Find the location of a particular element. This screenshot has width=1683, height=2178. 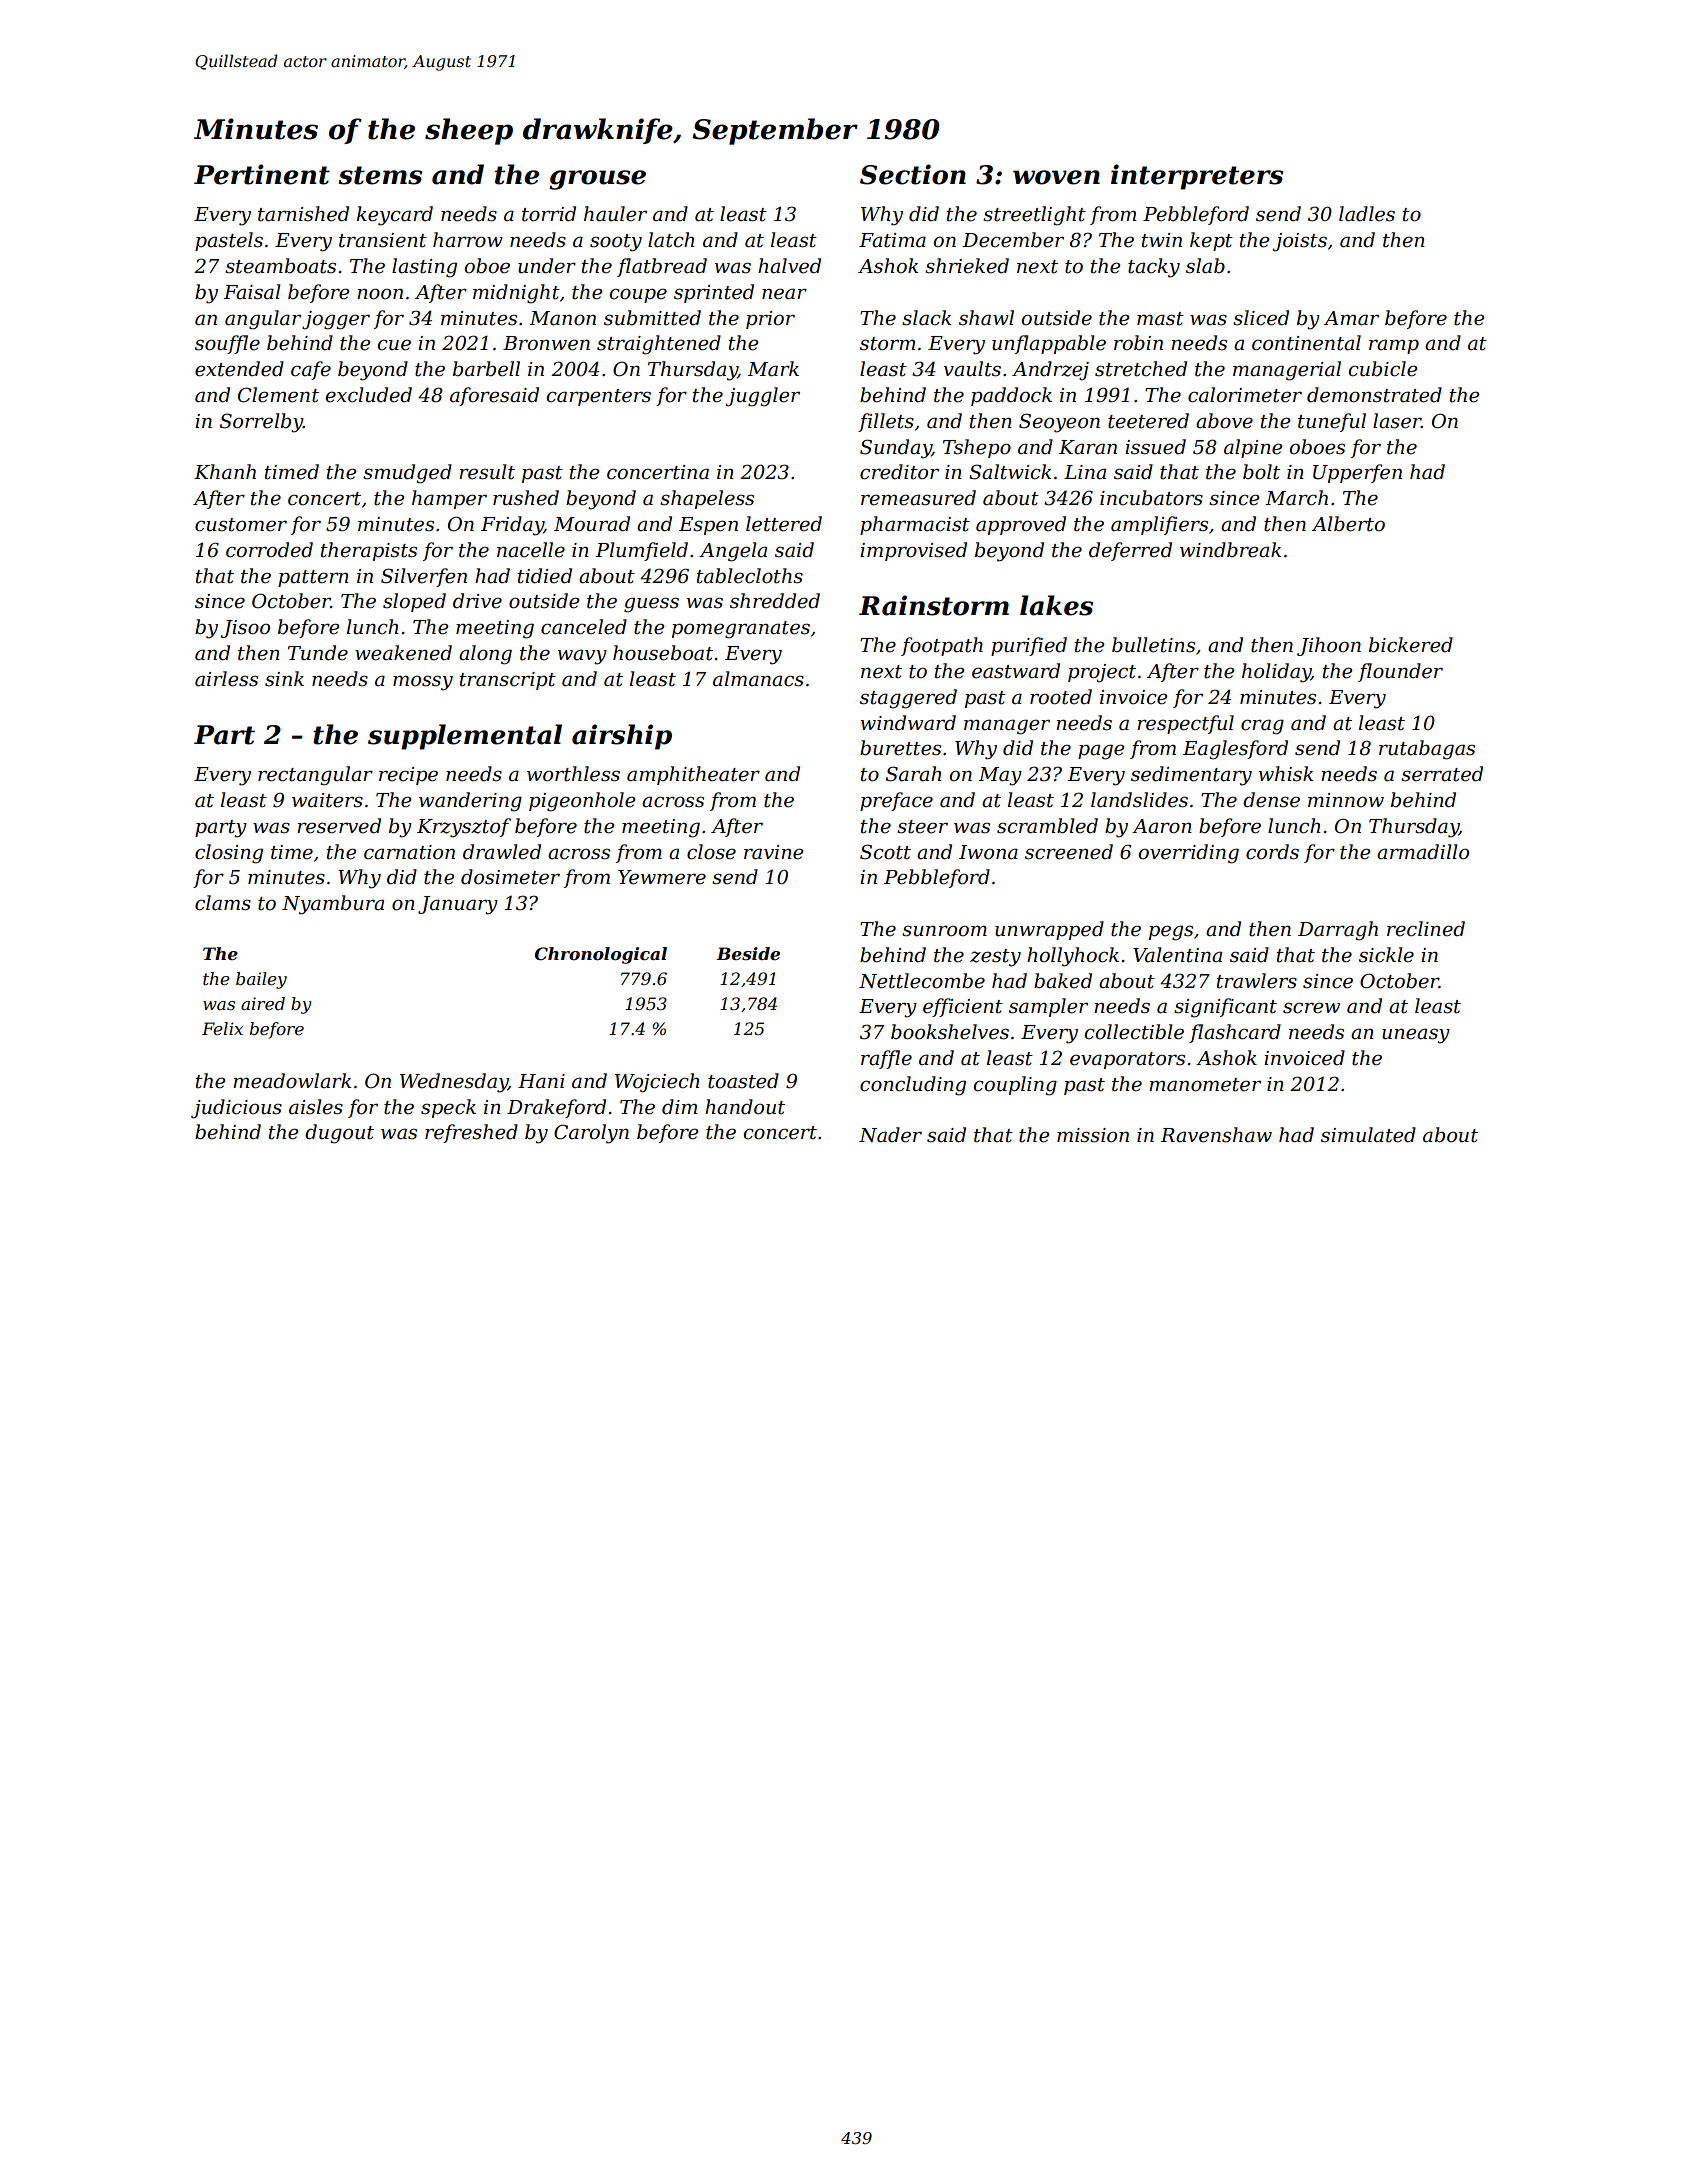

Tunde is located at coordinates (318, 653).
